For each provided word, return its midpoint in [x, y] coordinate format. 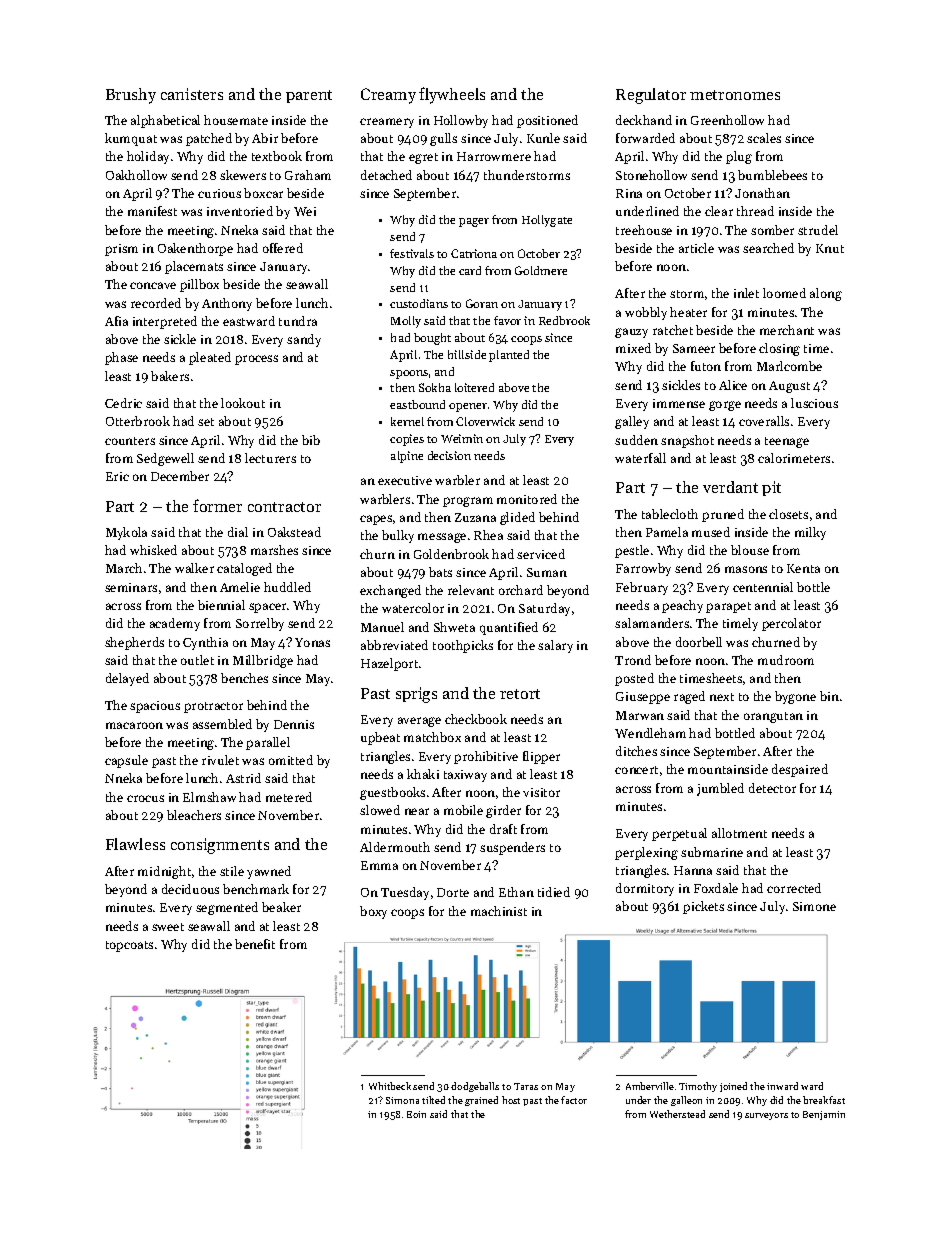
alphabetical [165, 121]
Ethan [516, 892]
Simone [814, 906]
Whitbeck [390, 1086]
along [826, 294]
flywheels [452, 95]
